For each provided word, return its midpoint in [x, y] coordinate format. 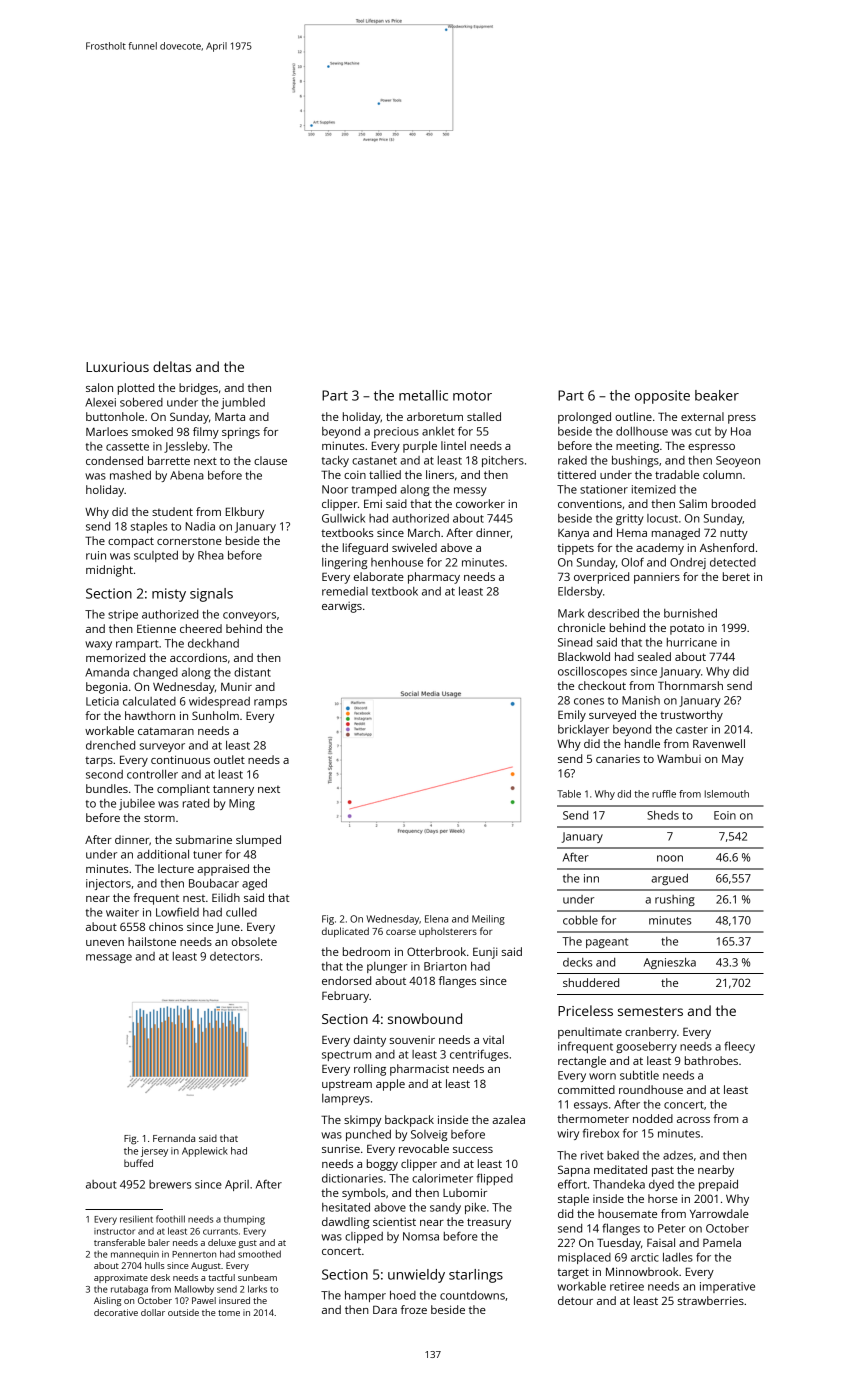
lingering [344, 563]
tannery [233, 790]
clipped [364, 1237]
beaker [717, 395]
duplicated [345, 932]
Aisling [107, 1301]
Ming [242, 804]
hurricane [692, 642]
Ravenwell [719, 743]
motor [472, 396]
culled [241, 912]
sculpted [156, 556]
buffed [138, 1163]
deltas [172, 366]
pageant [607, 943]
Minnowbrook [642, 1271]
